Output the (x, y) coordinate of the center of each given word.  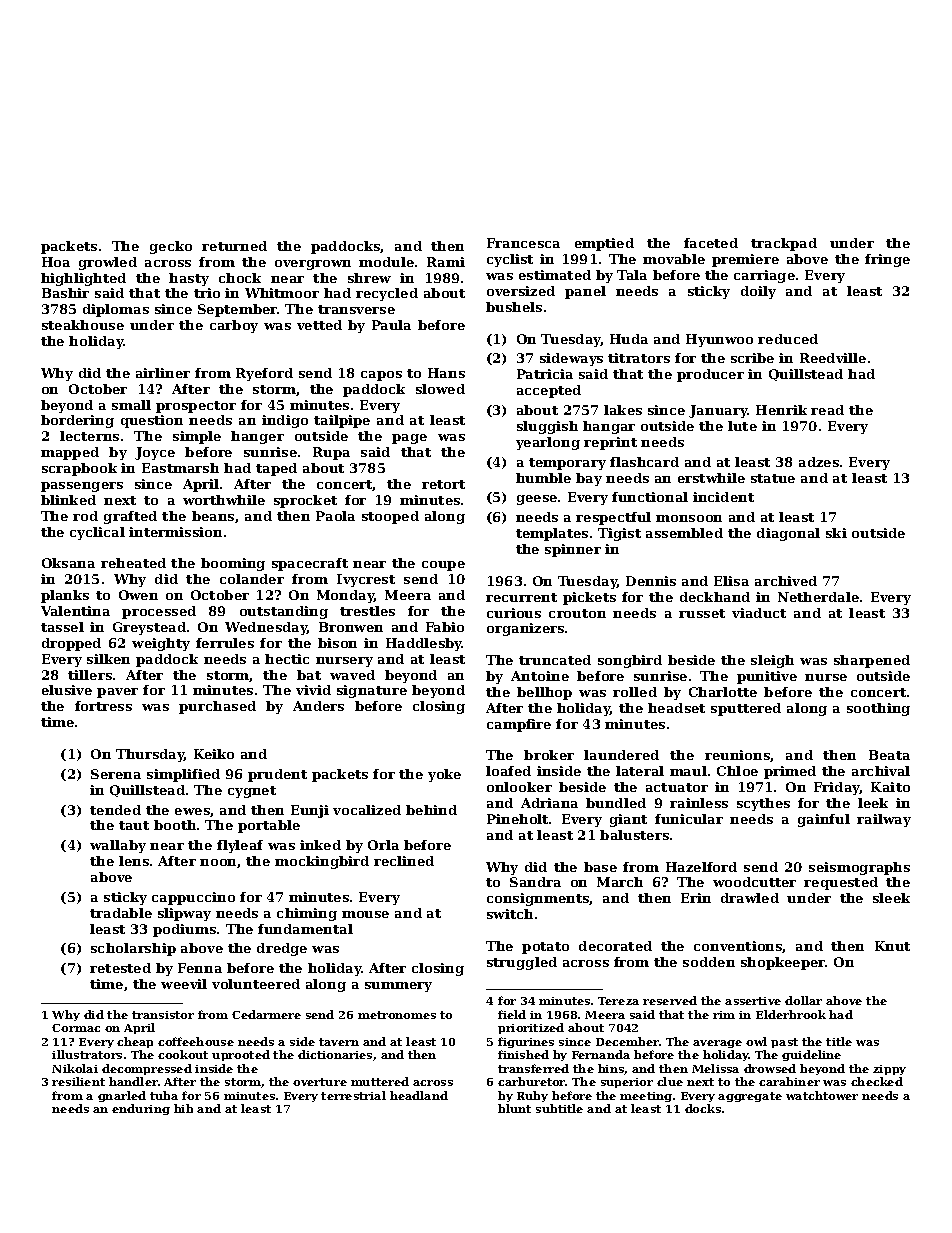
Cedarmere (266, 1014)
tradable (121, 913)
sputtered (746, 709)
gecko (171, 247)
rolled (635, 692)
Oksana (68, 563)
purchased (217, 707)
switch (510, 914)
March (620, 882)
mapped (70, 453)
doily (758, 292)
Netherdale (818, 597)
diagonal (788, 534)
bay (589, 479)
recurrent (521, 597)
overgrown (313, 265)
